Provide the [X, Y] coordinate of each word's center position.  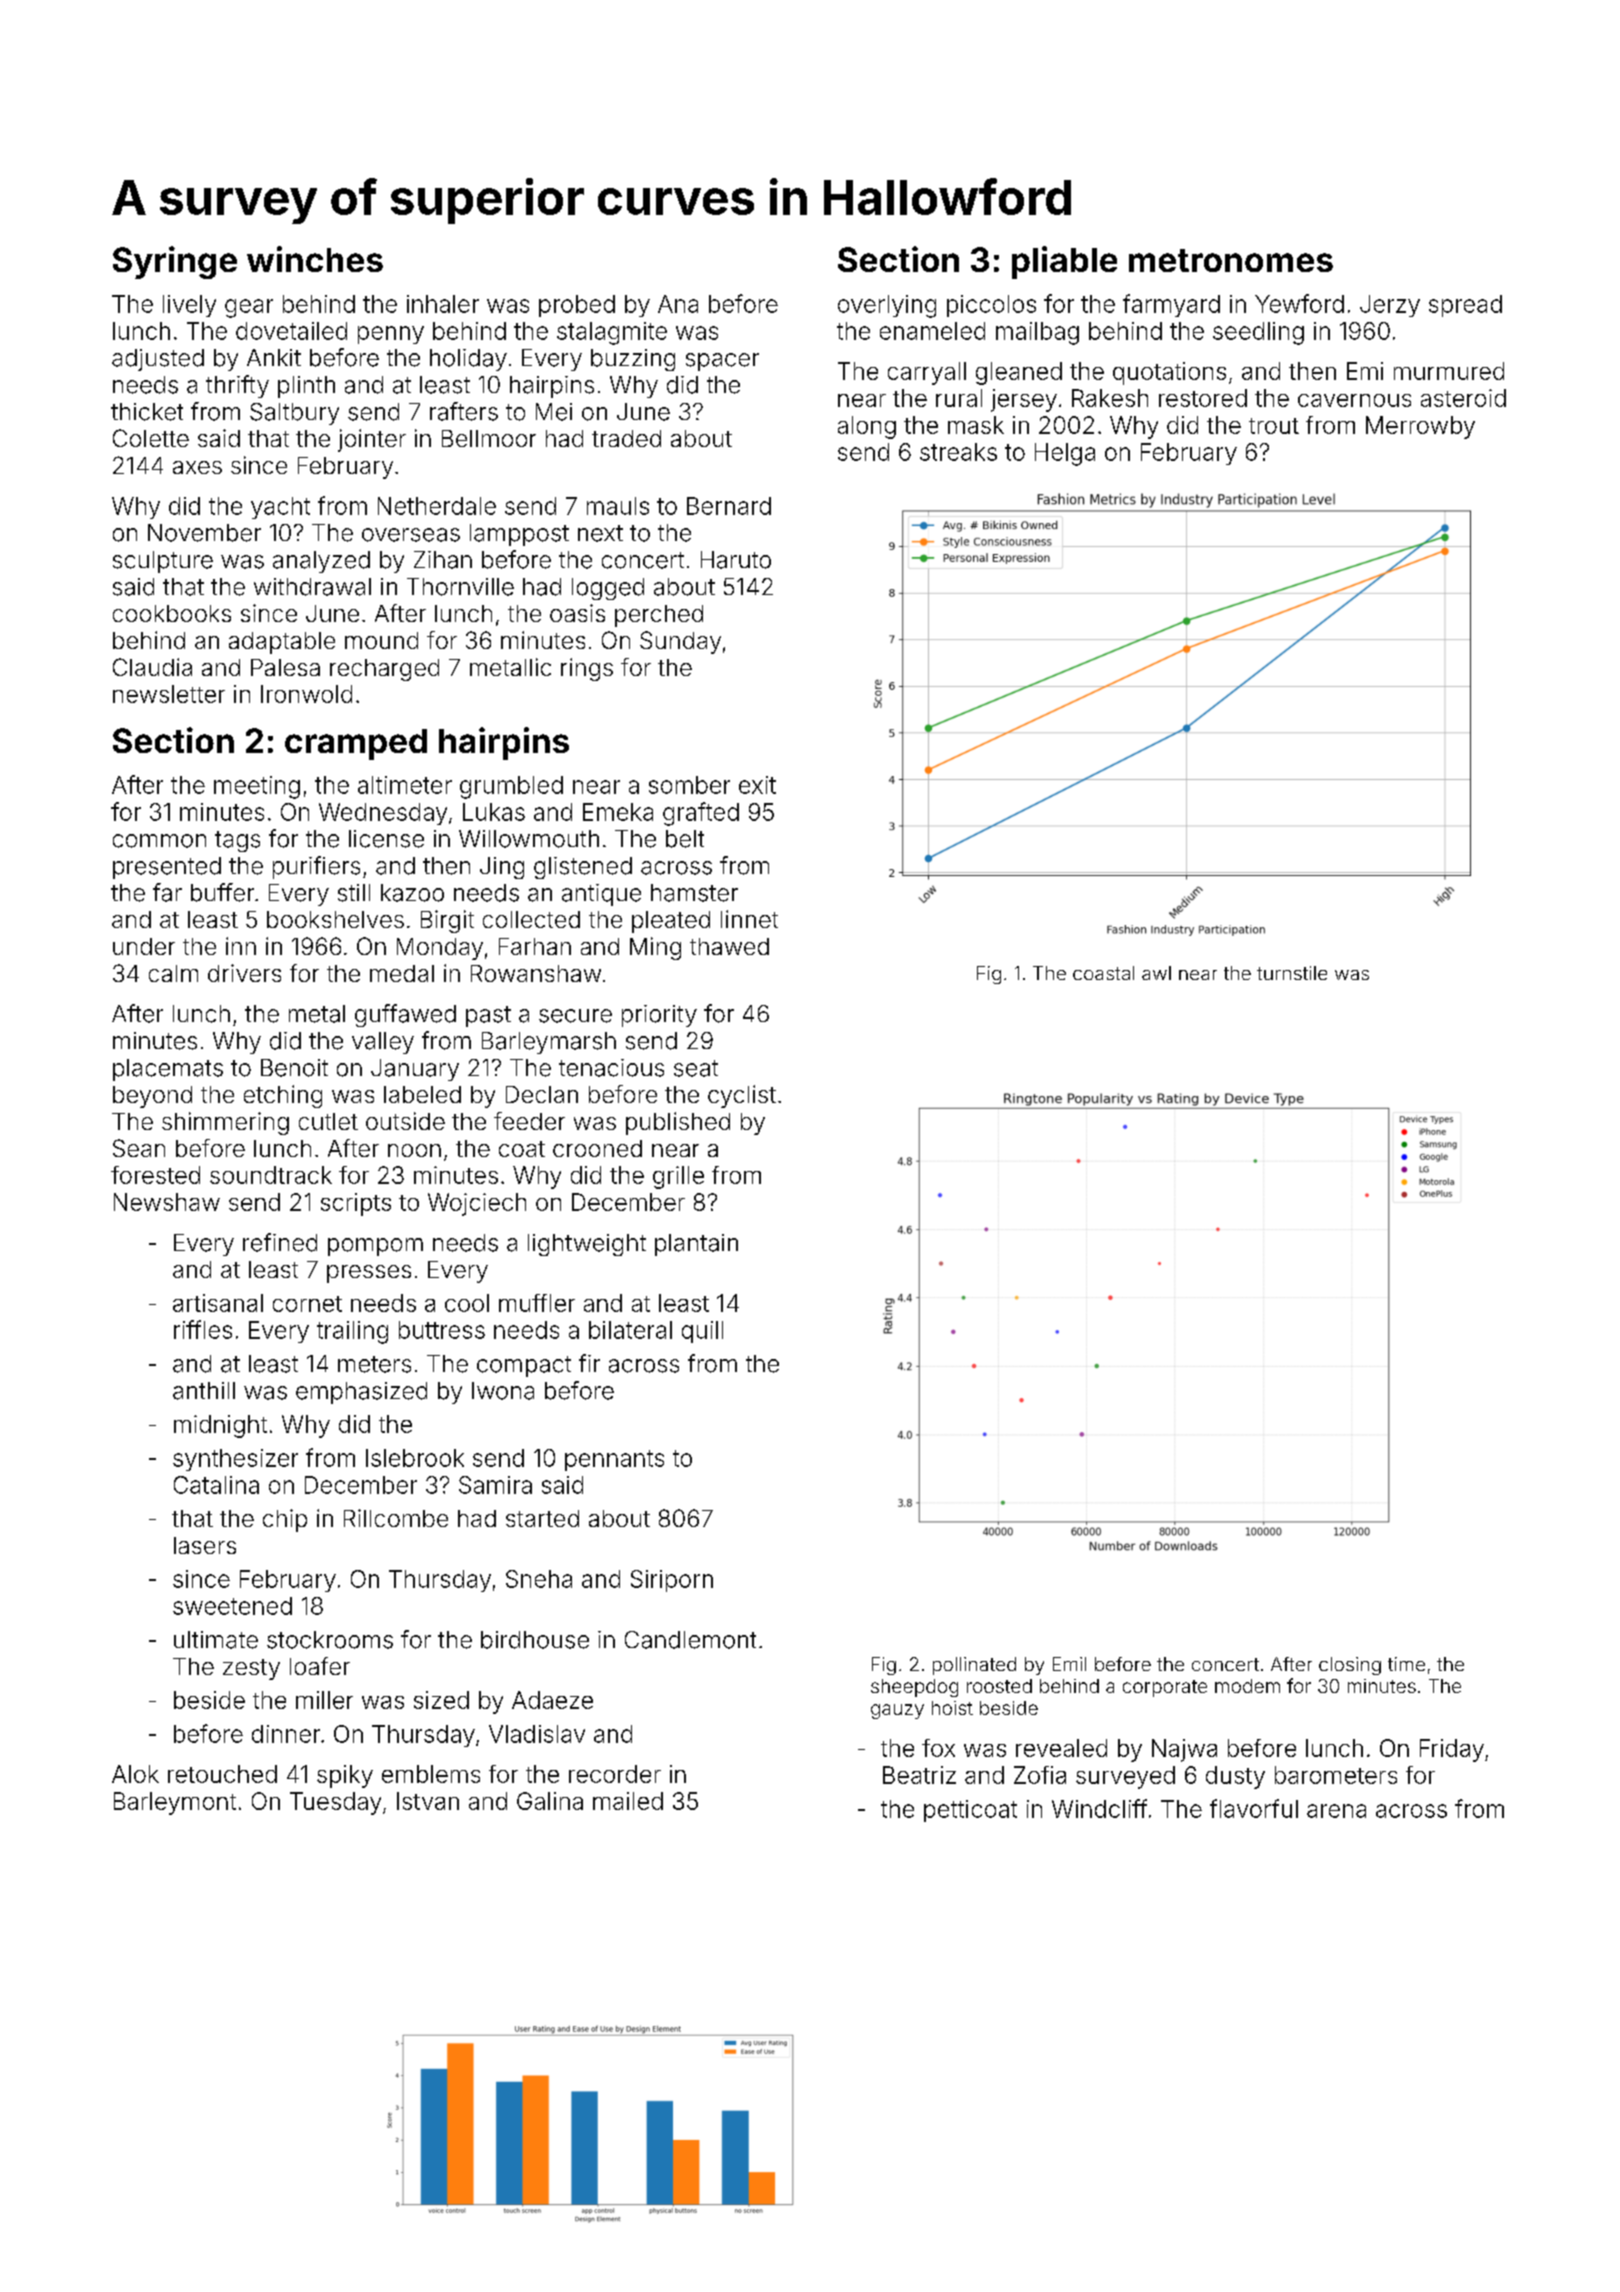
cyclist [742, 1096]
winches [315, 259]
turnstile [1292, 973]
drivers [244, 973]
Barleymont [175, 1803]
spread [1465, 306]
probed [577, 306]
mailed [628, 1801]
